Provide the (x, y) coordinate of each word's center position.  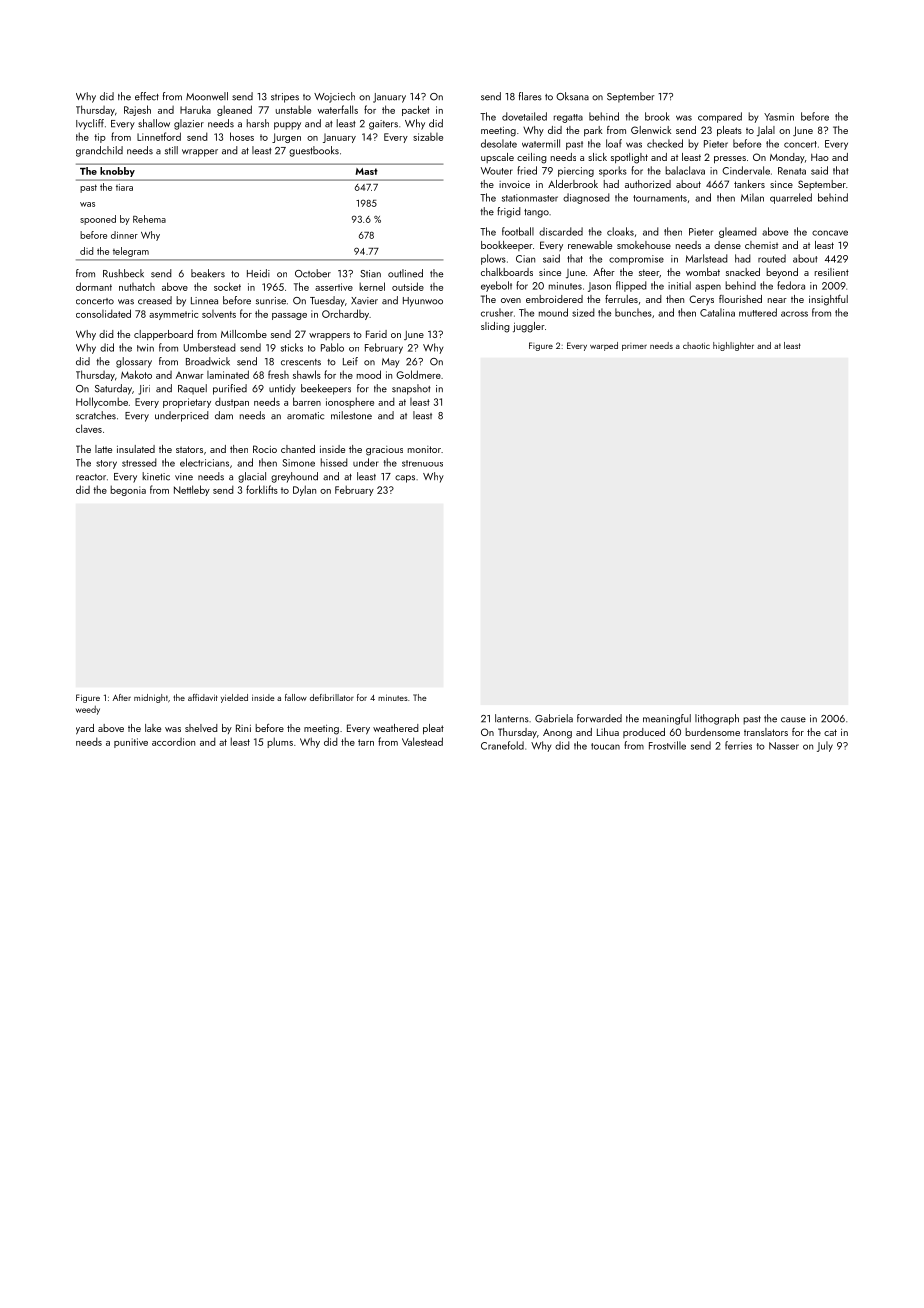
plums (280, 742)
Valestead (422, 741)
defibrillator (332, 697)
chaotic (696, 345)
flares (530, 96)
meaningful (667, 719)
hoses (242, 136)
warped (604, 346)
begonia (128, 491)
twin (145, 348)
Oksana (572, 96)
